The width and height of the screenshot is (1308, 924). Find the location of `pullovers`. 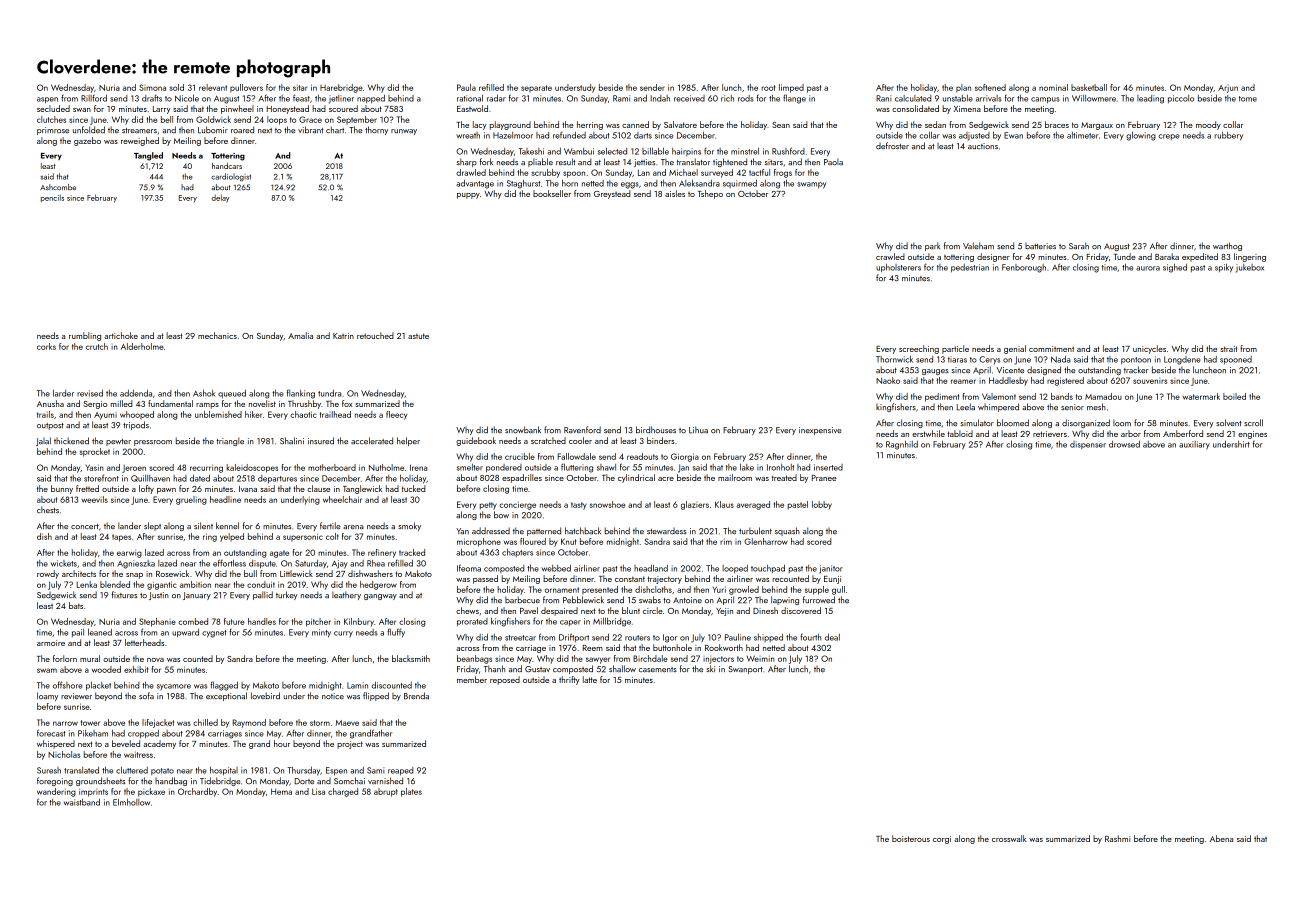

pullovers is located at coordinates (246, 88).
